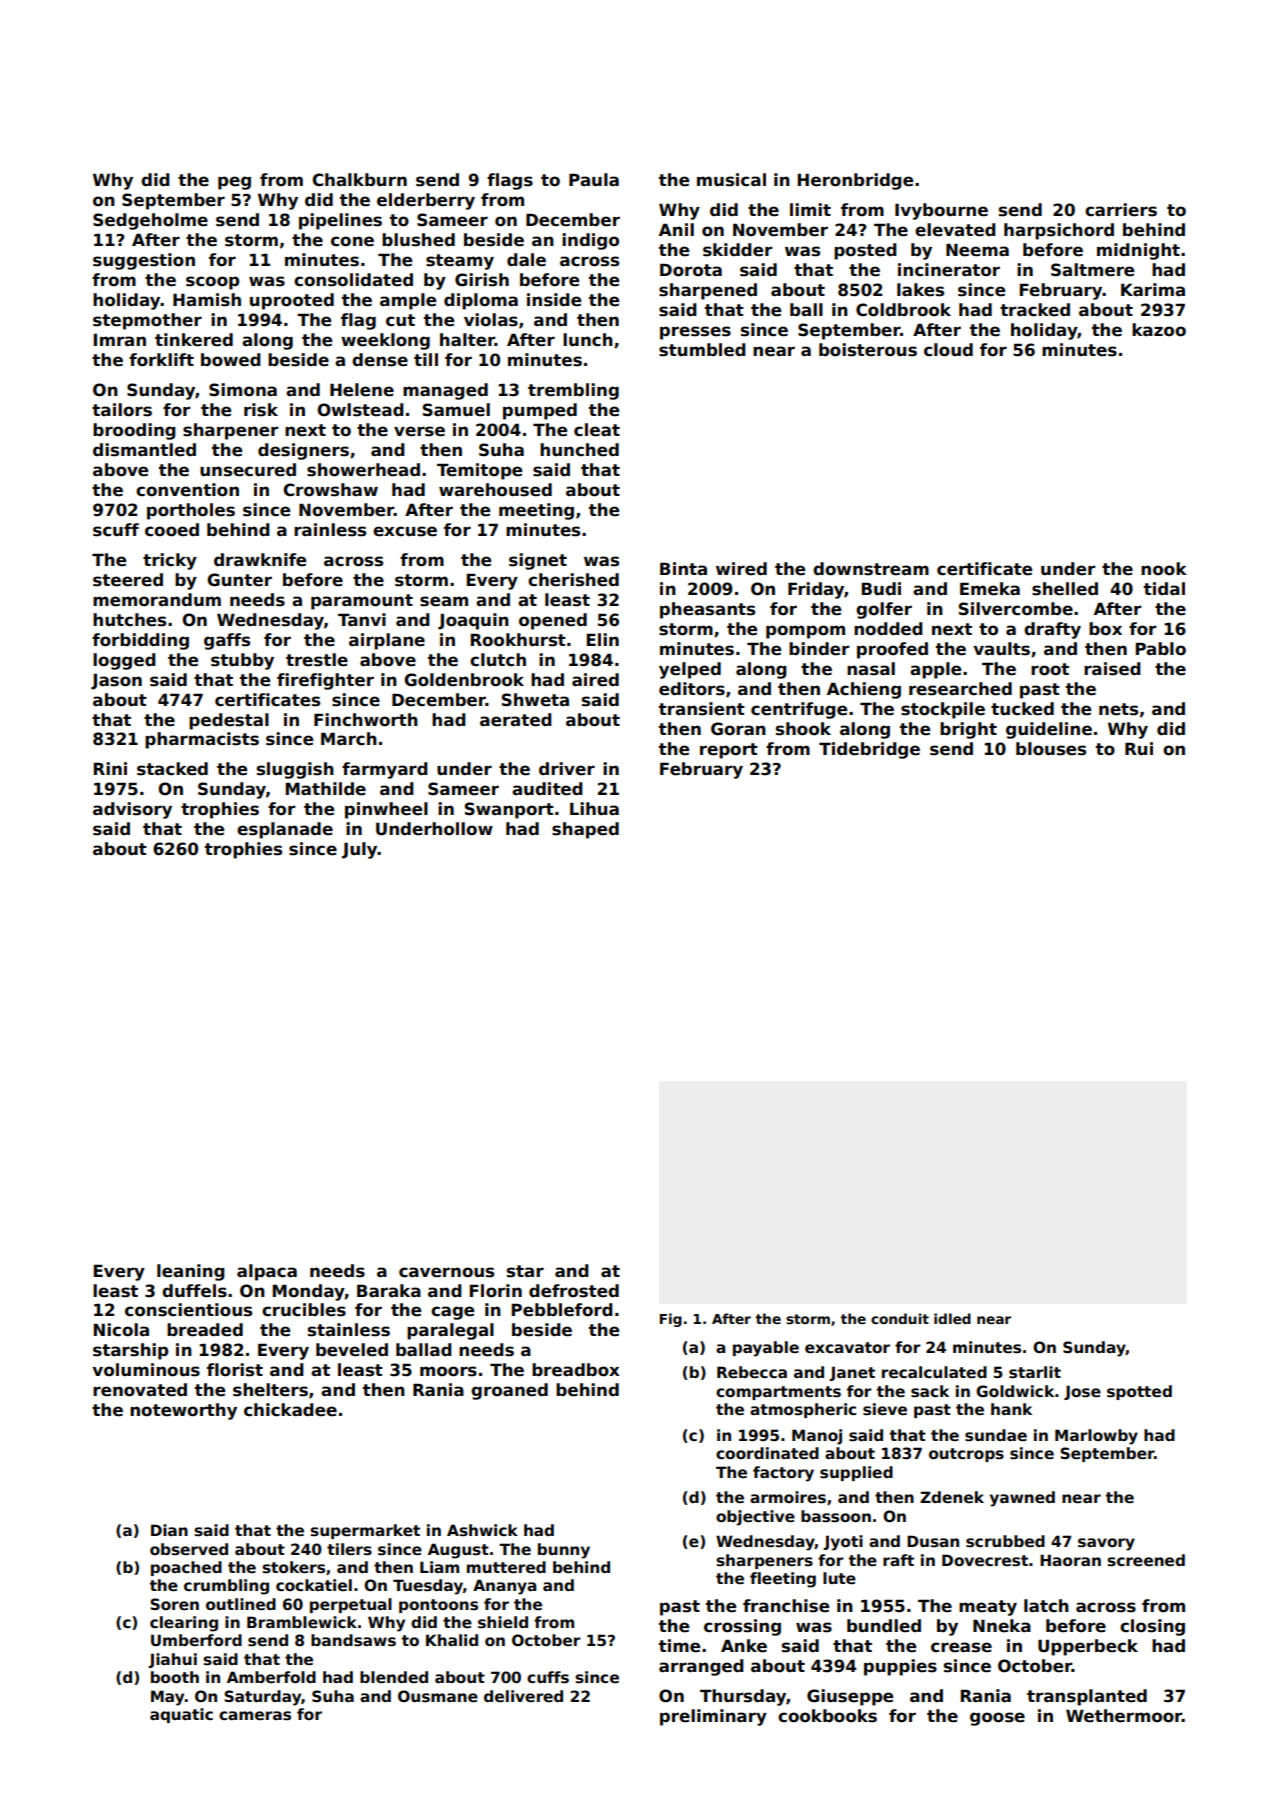 The height and width of the image is (1808, 1279). I want to click on musical, so click(731, 180).
